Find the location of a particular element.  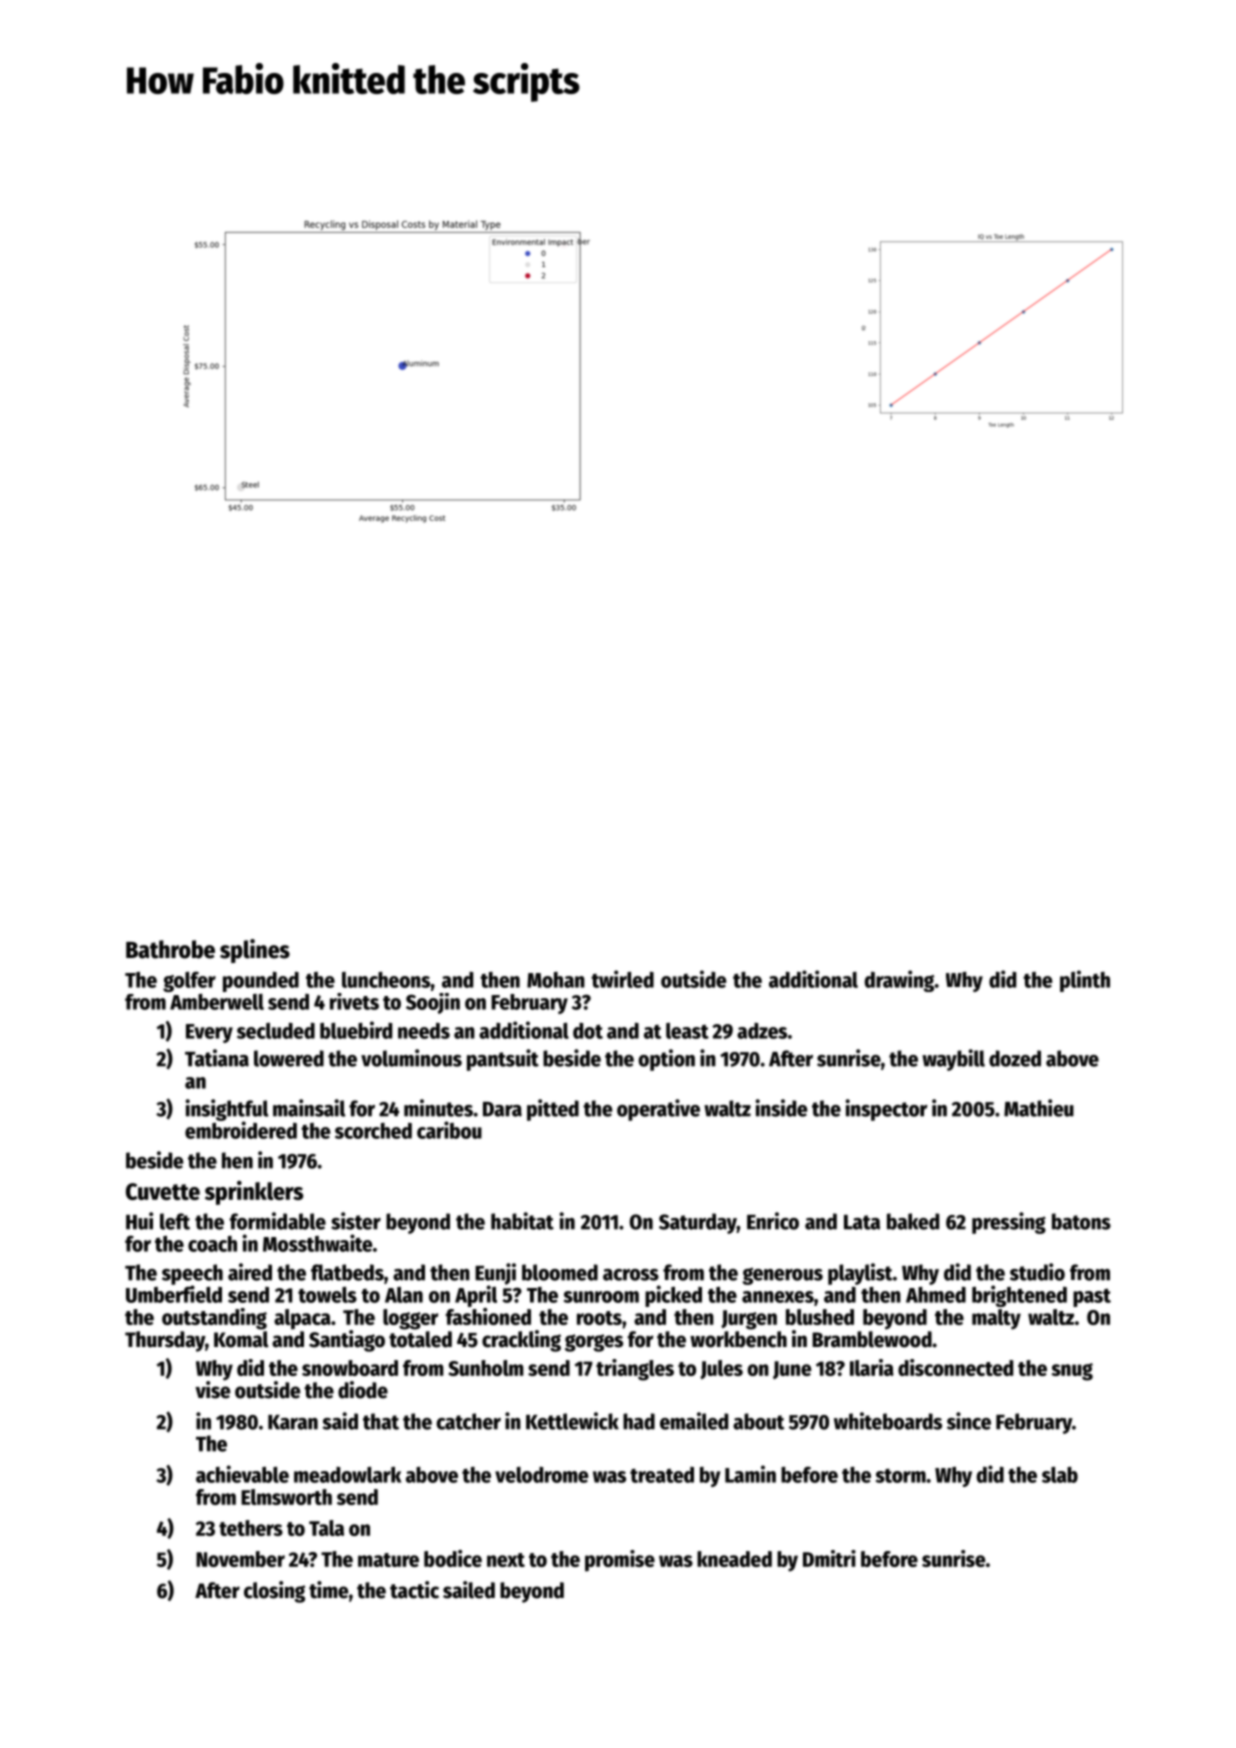

malty is located at coordinates (996, 1319).
